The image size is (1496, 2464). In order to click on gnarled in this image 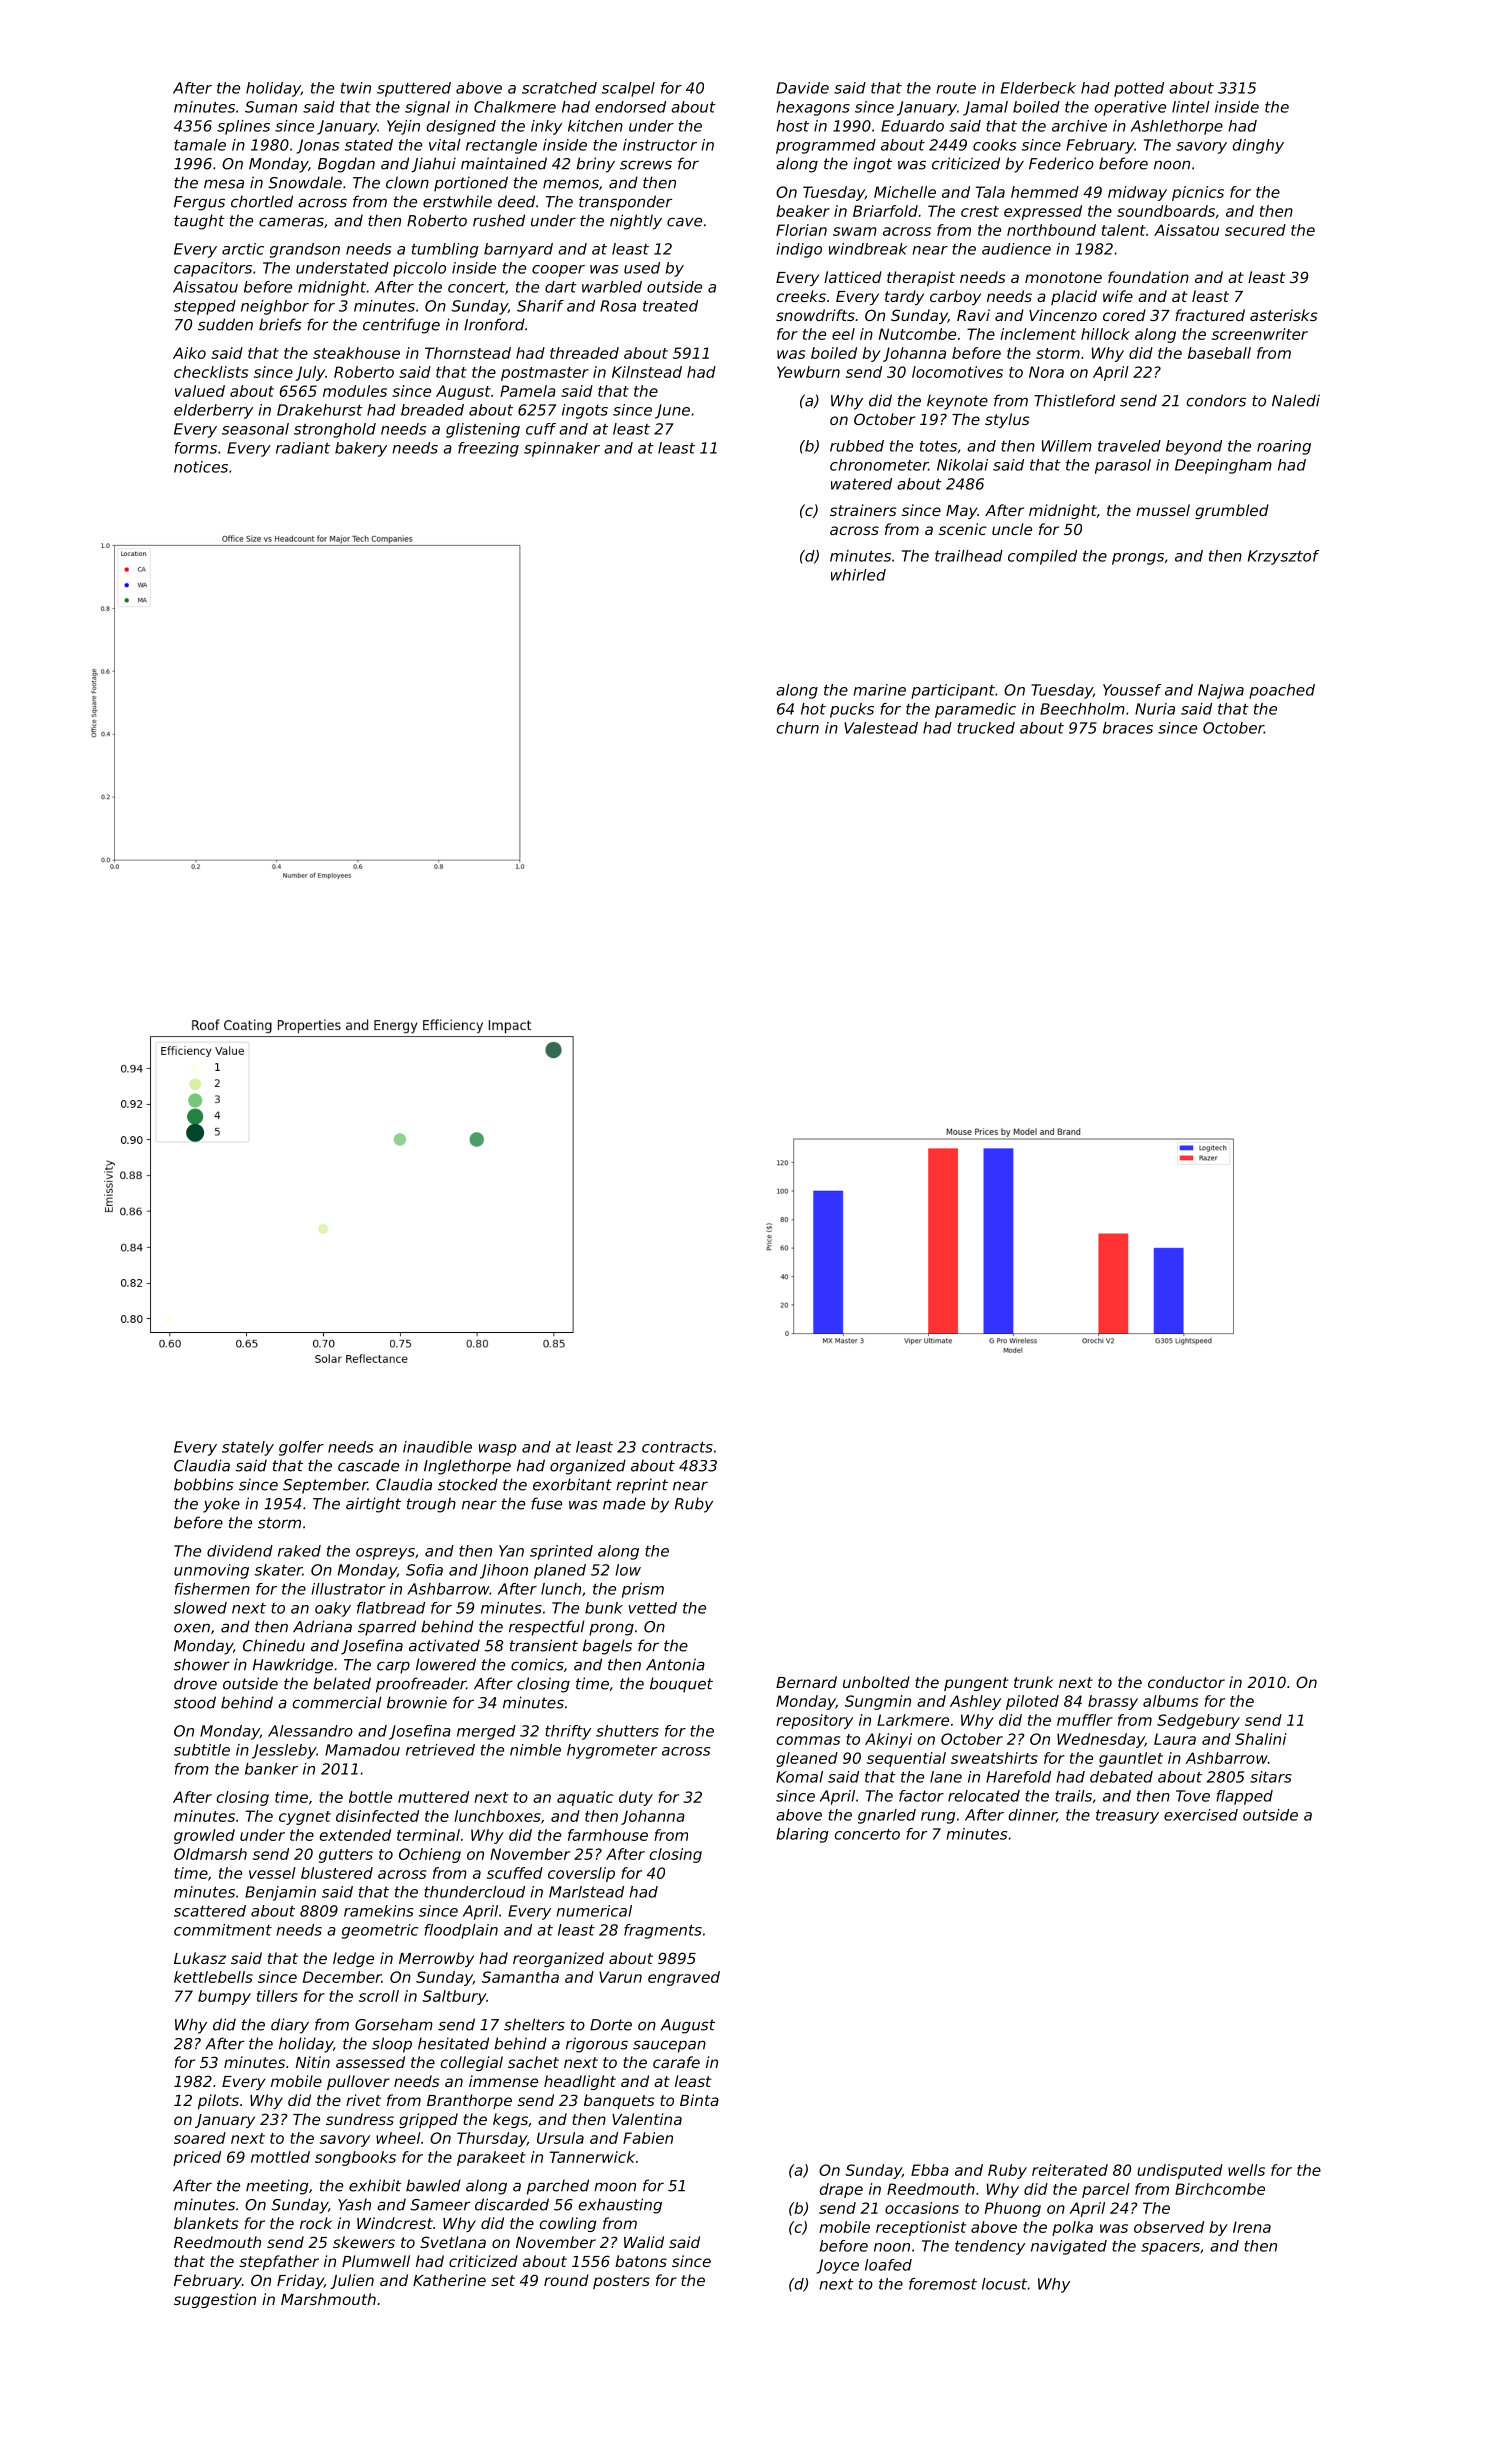, I will do `click(887, 1816)`.
